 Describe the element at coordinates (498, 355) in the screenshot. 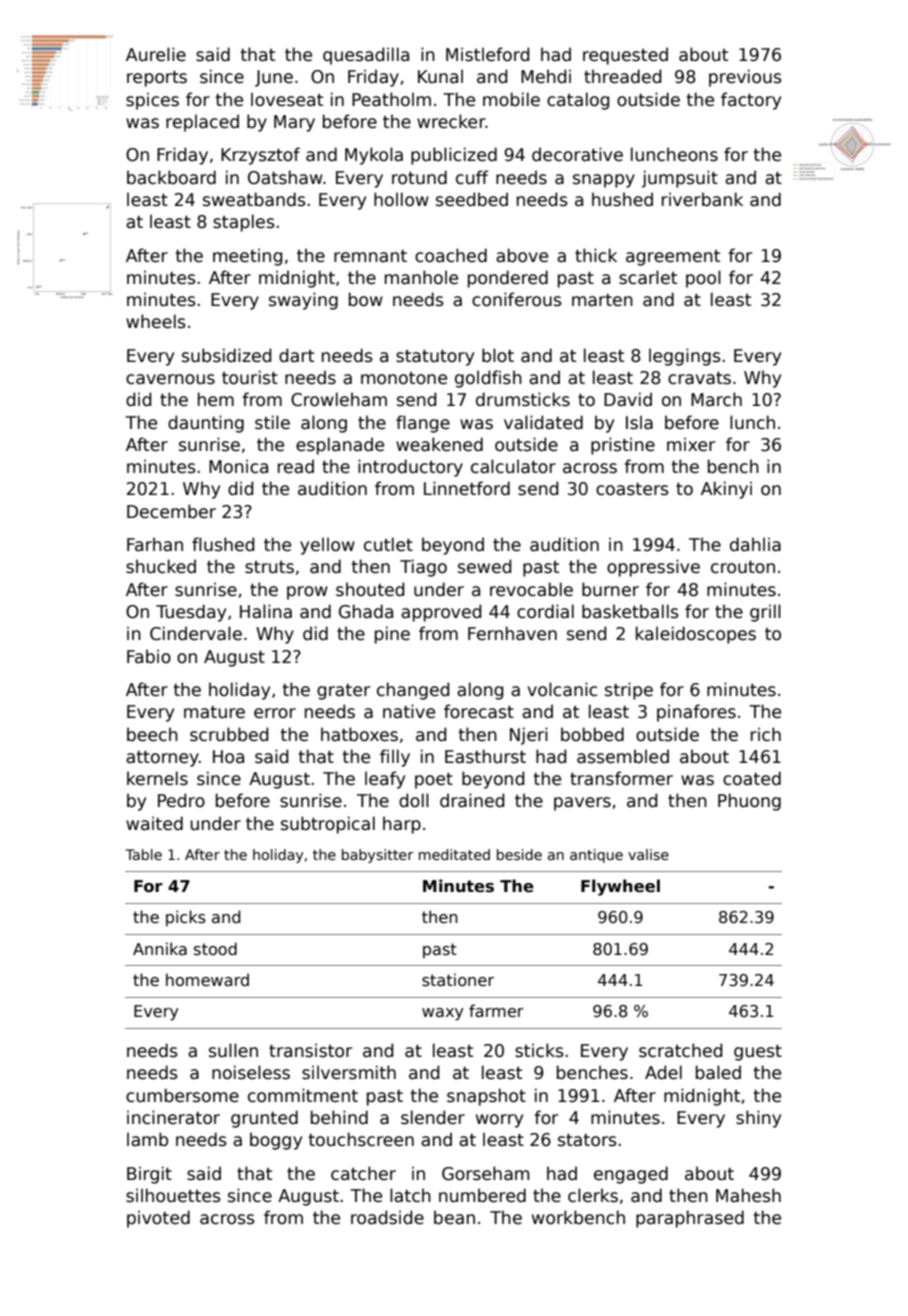

I see `blot` at that location.
